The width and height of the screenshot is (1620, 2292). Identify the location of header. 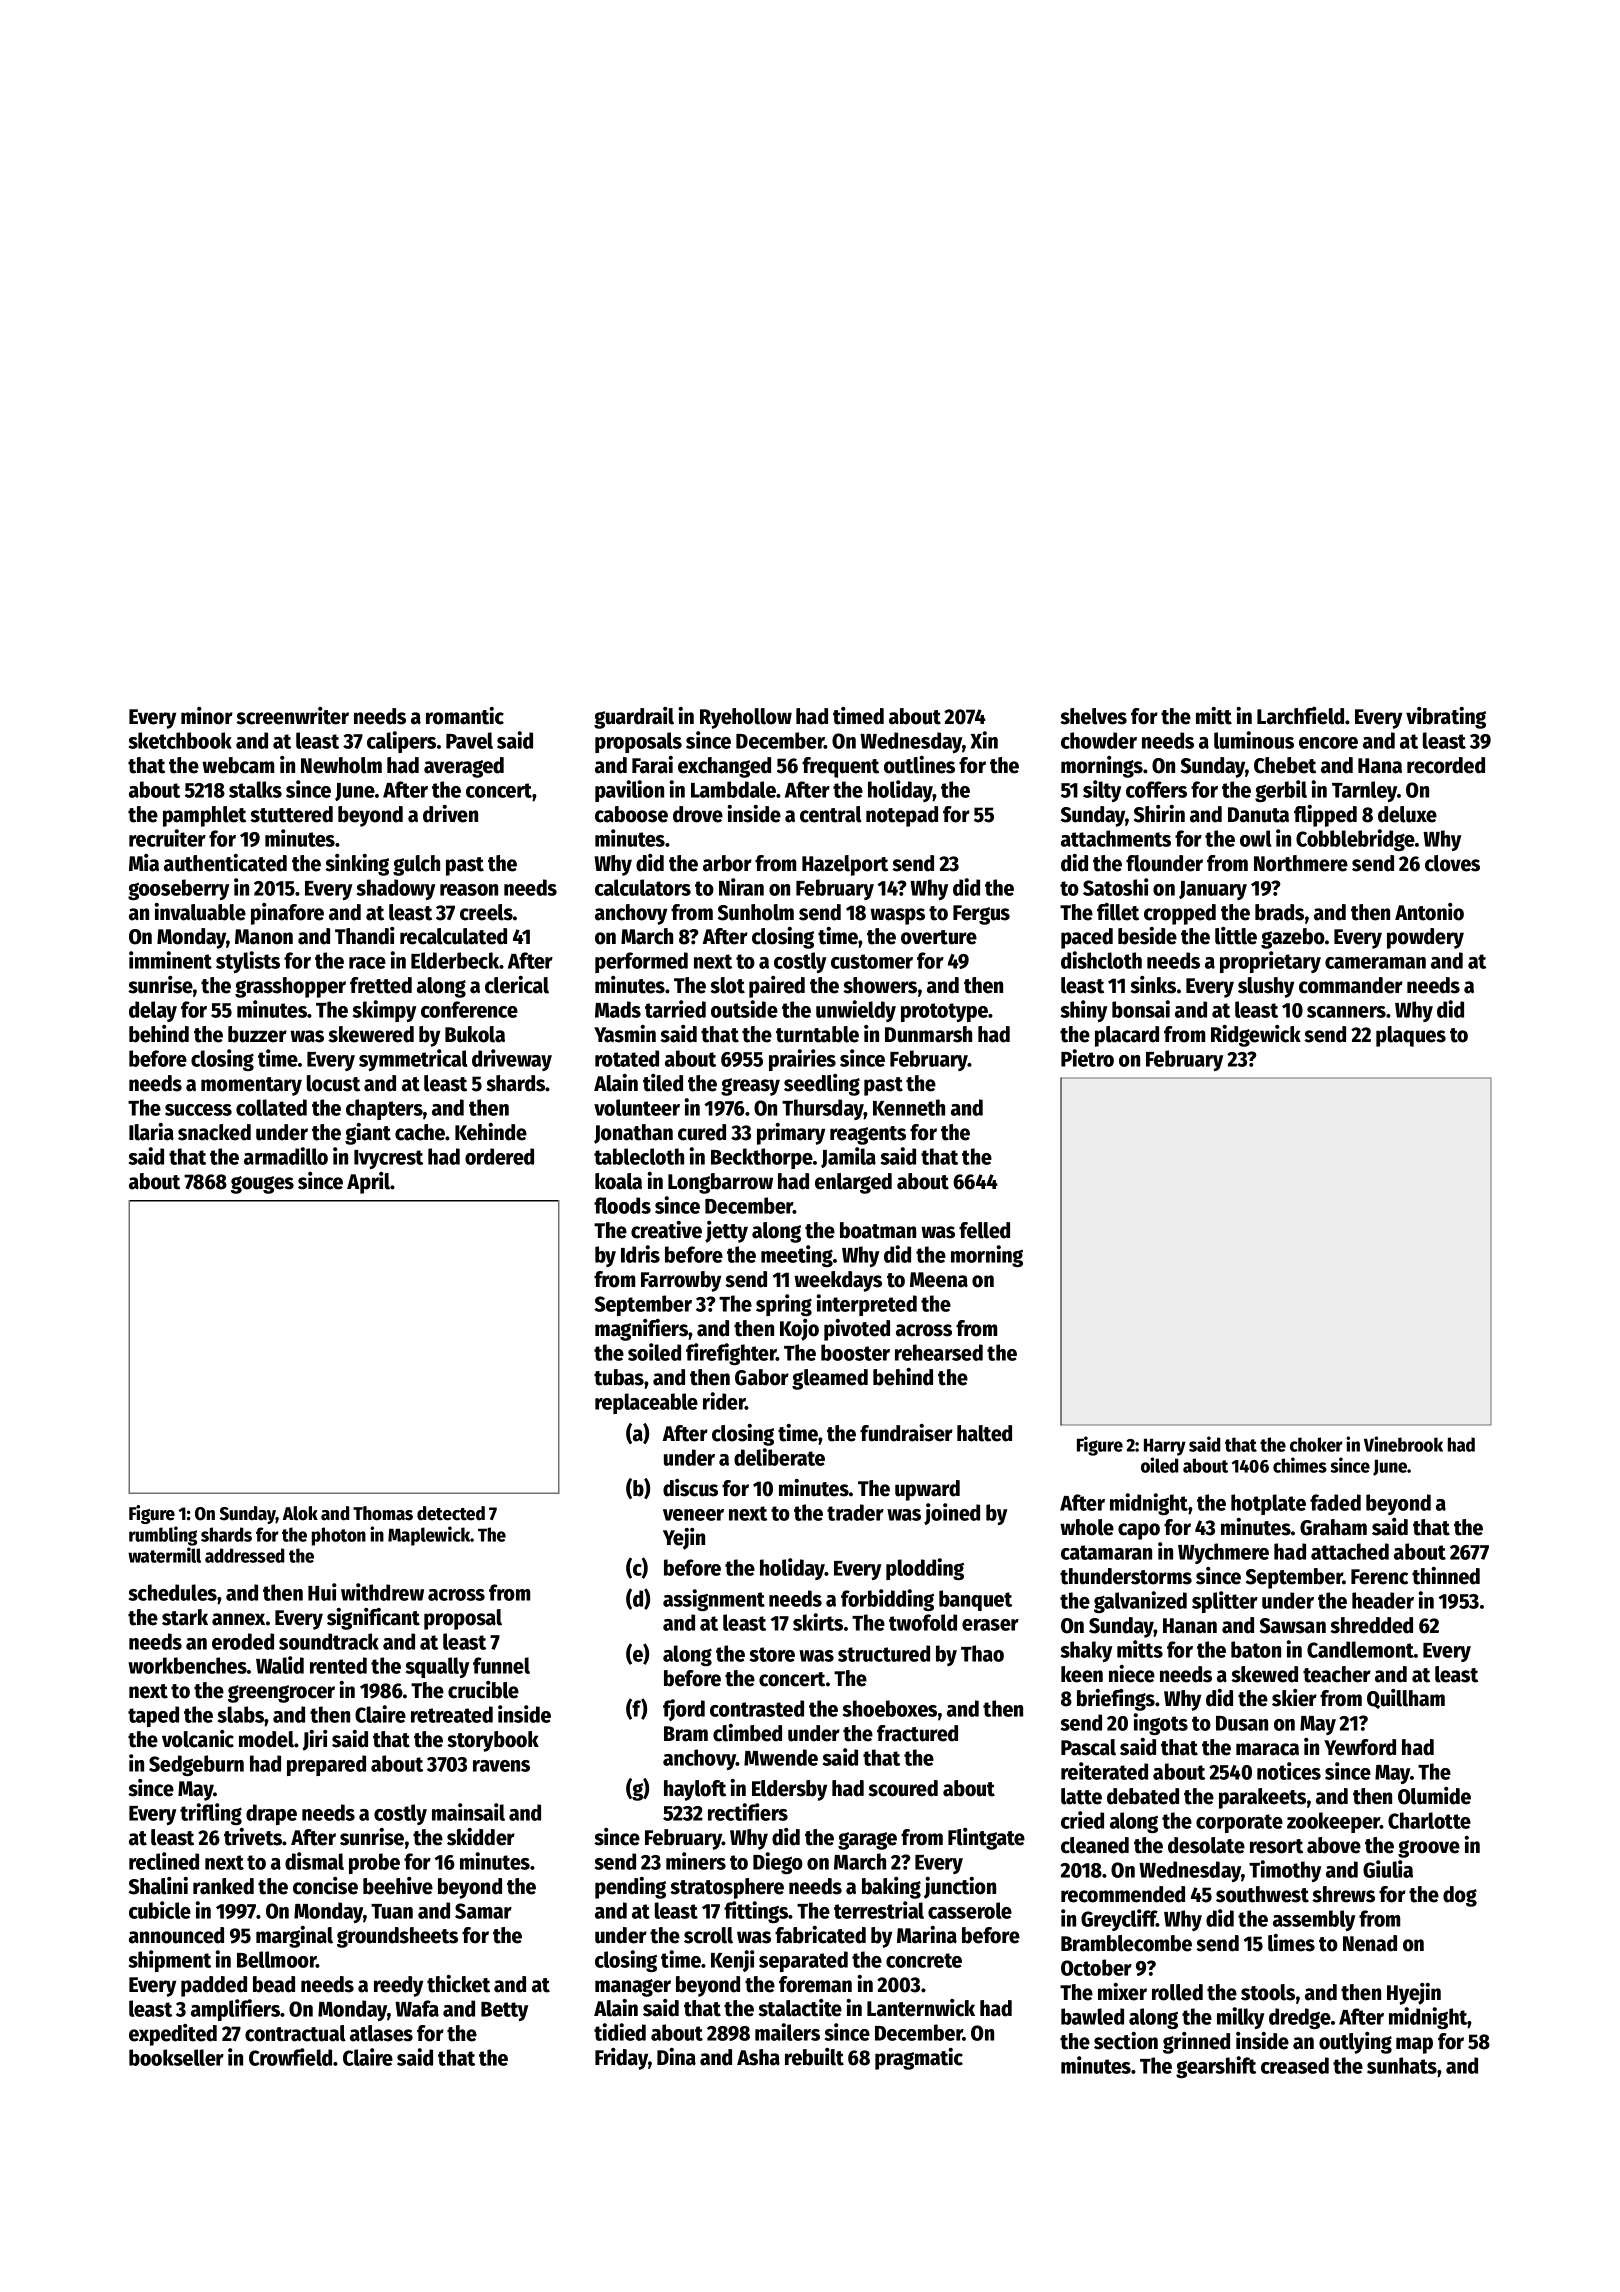
(1383, 1600).
